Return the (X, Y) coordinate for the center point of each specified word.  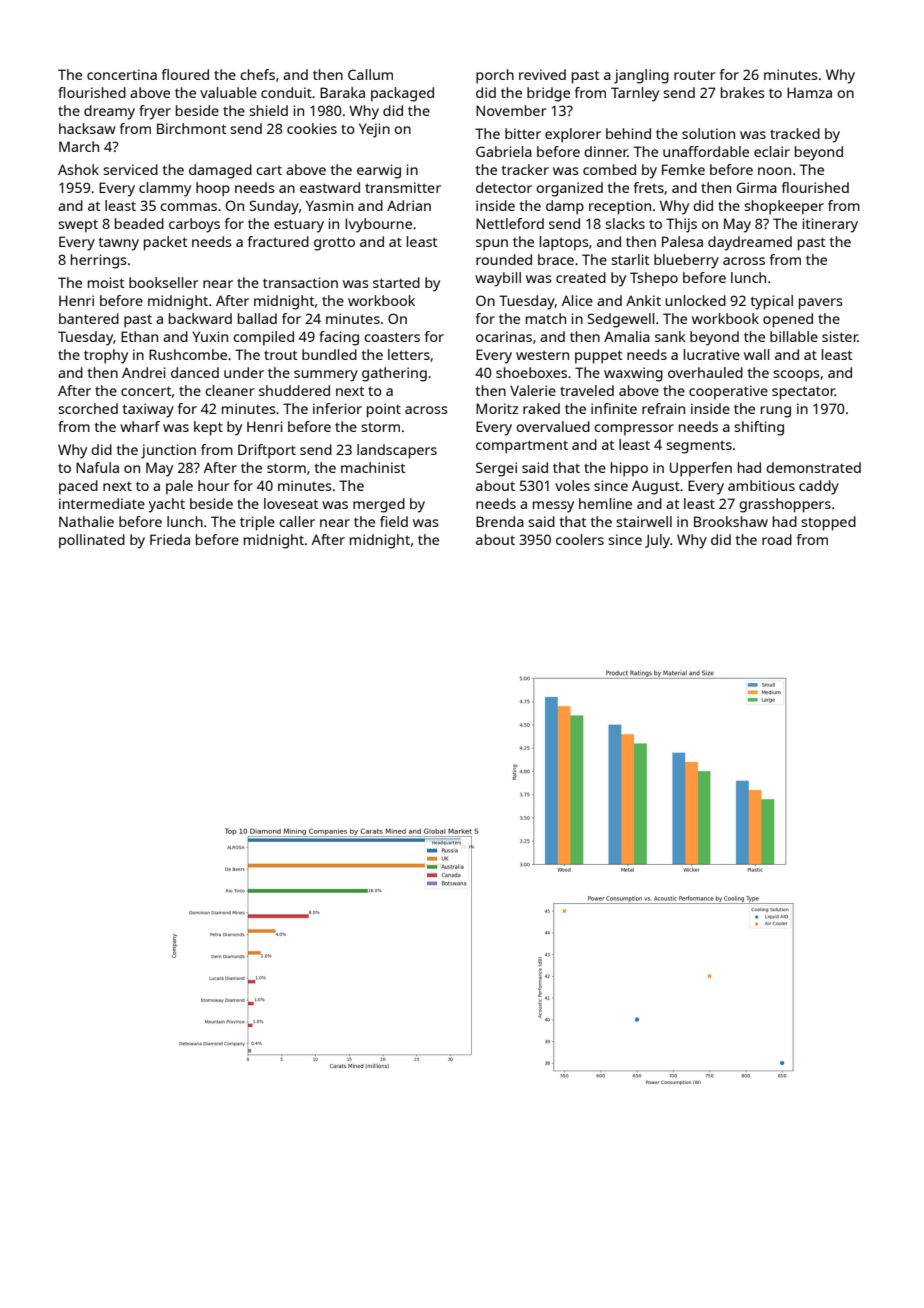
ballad (257, 318)
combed (609, 169)
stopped (828, 523)
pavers (821, 304)
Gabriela (504, 151)
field (394, 521)
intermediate (102, 503)
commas (188, 207)
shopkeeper (784, 207)
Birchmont (192, 128)
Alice (577, 300)
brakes (743, 92)
